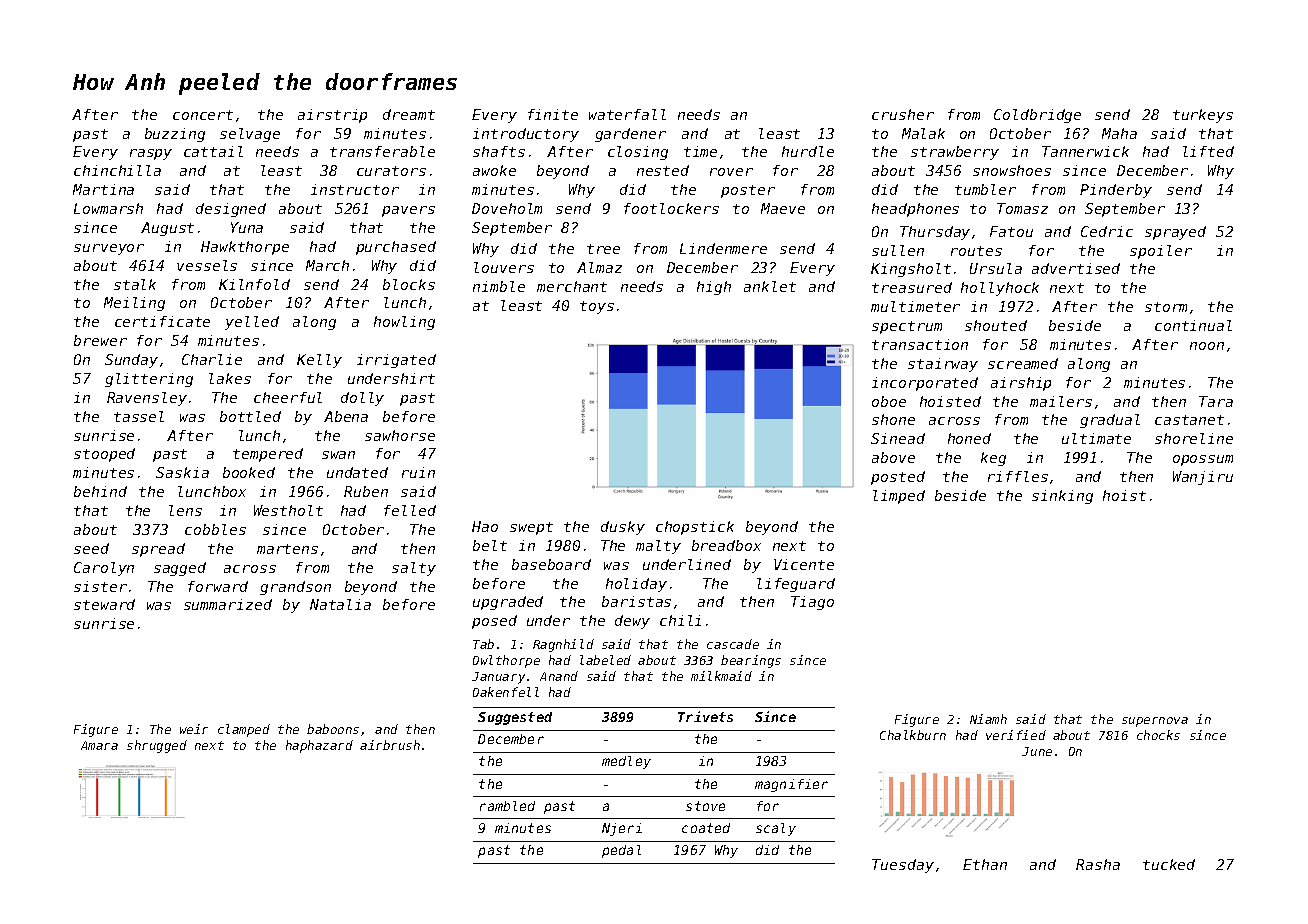 The width and height of the image is (1308, 924). What do you see at coordinates (506, 692) in the image?
I see `Oakenfell` at bounding box center [506, 692].
